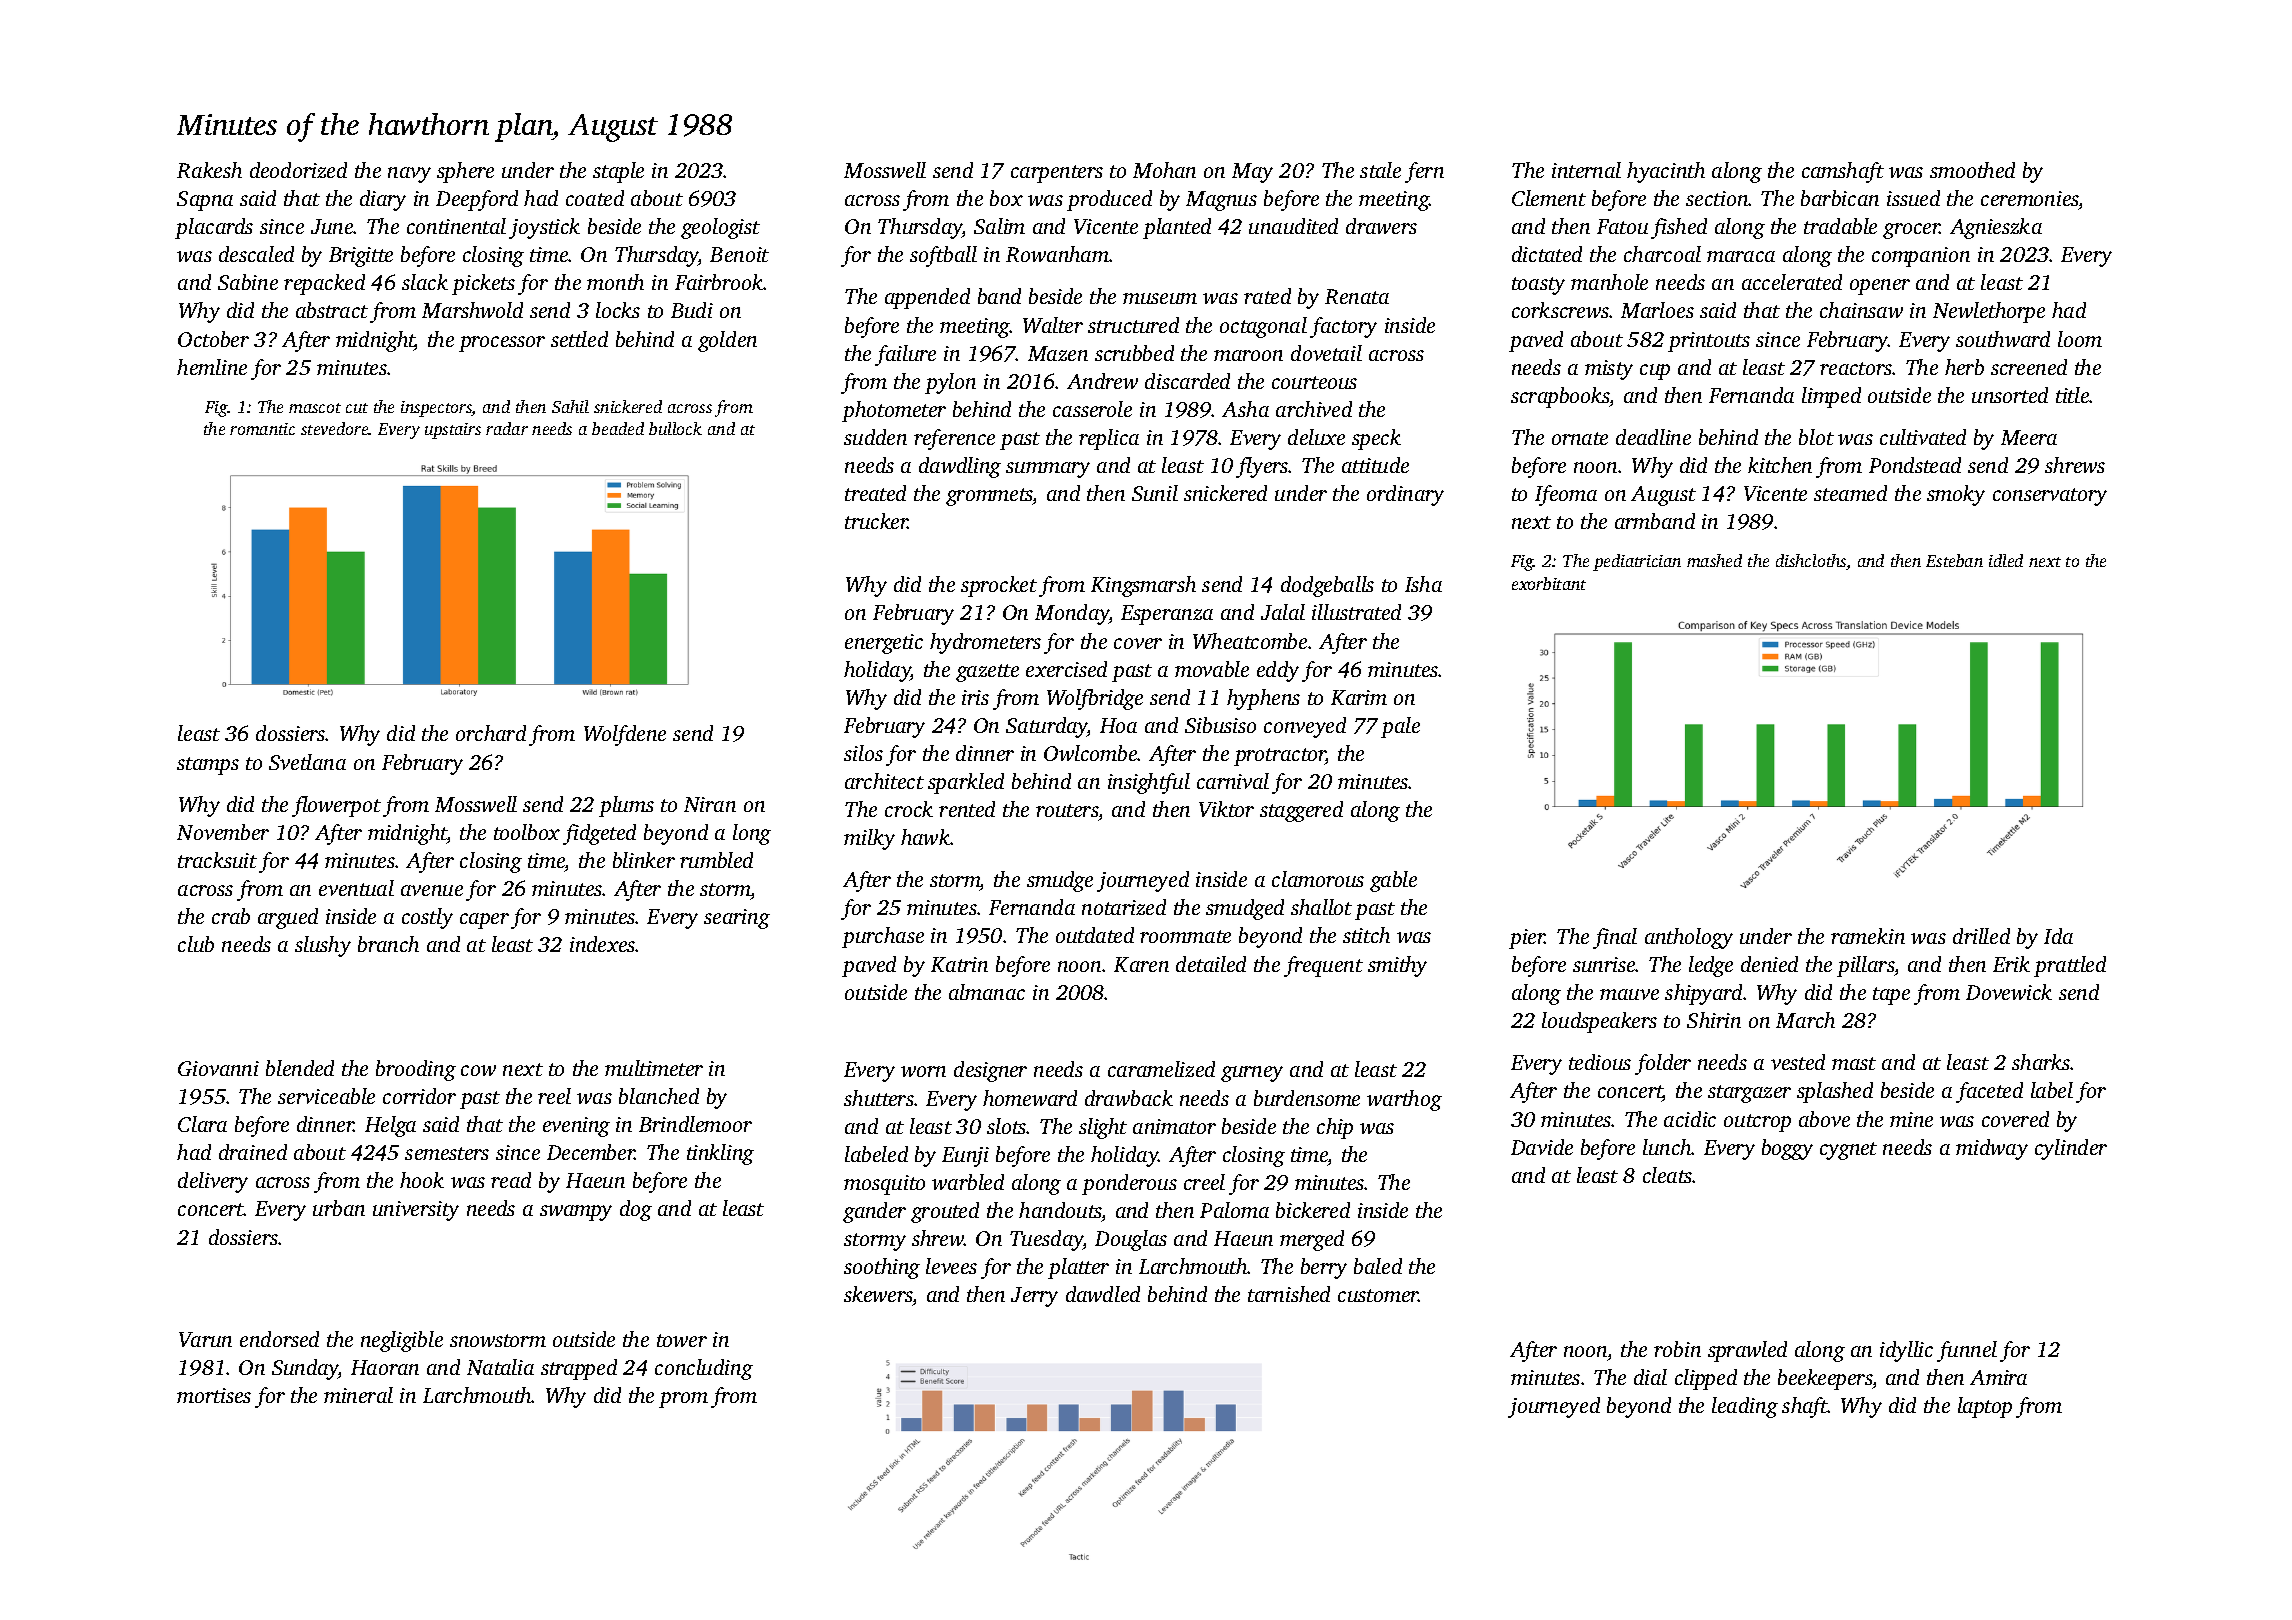  I want to click on smoothed, so click(1972, 170).
